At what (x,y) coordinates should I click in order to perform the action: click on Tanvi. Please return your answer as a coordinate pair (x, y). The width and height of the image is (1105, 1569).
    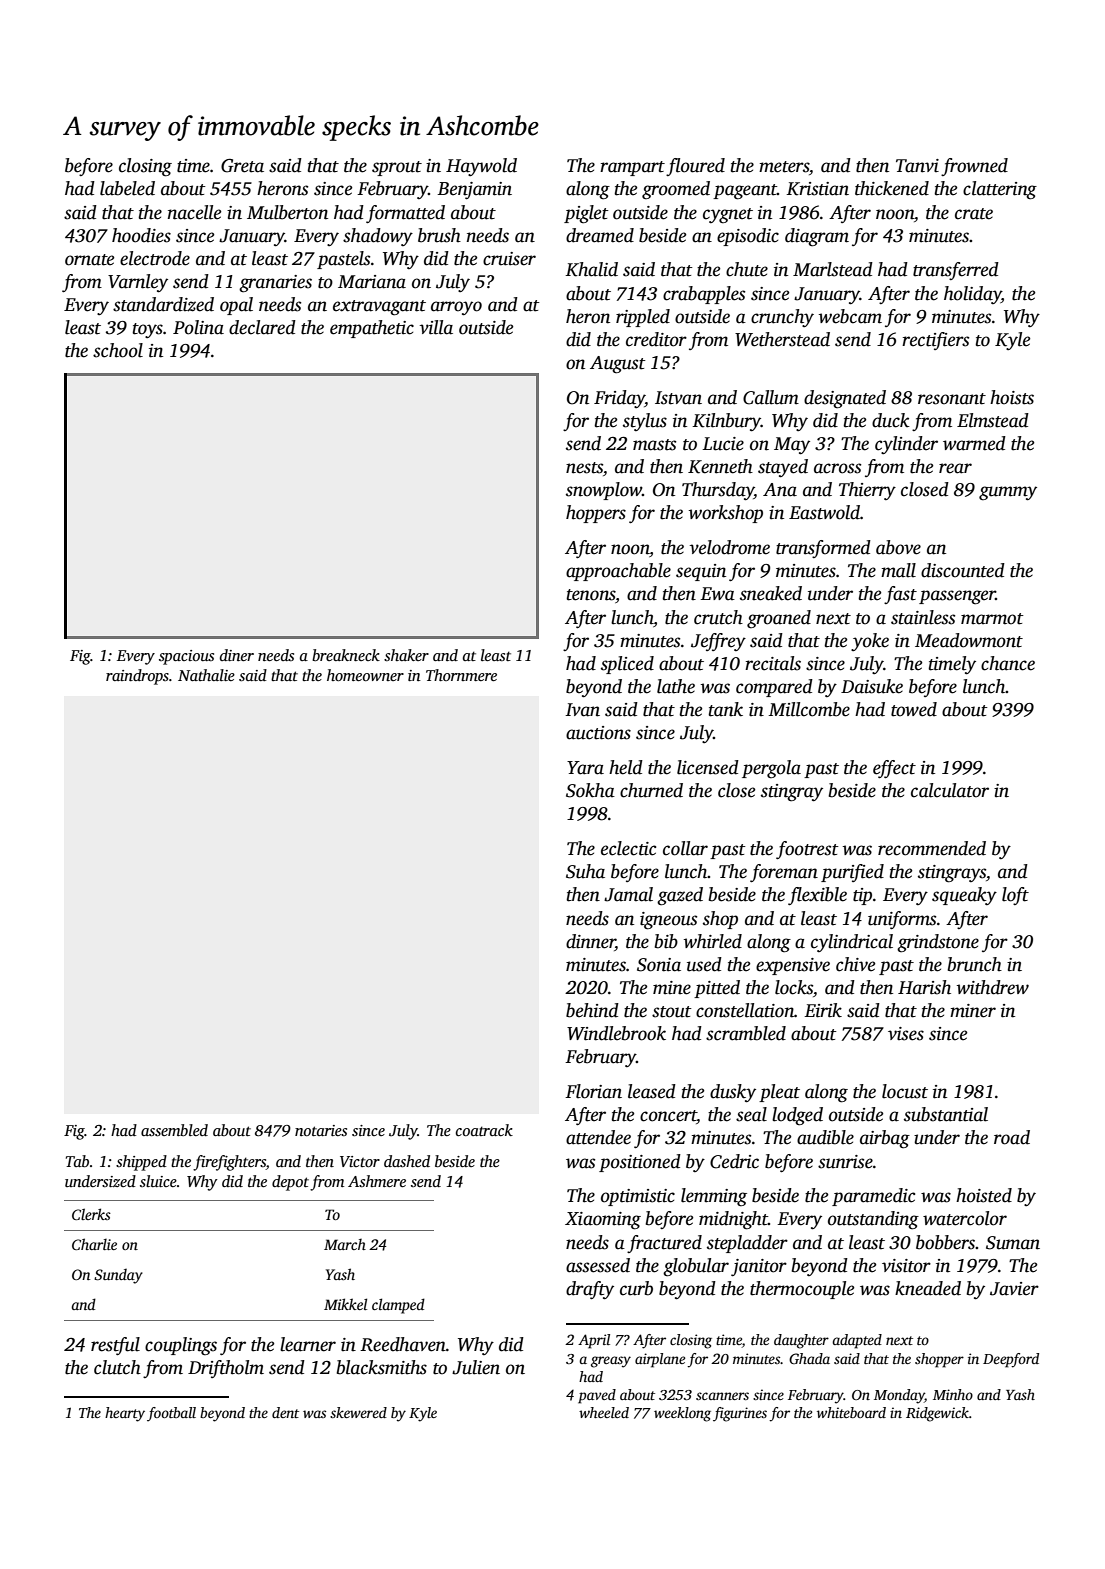
    Looking at the image, I should click on (917, 166).
